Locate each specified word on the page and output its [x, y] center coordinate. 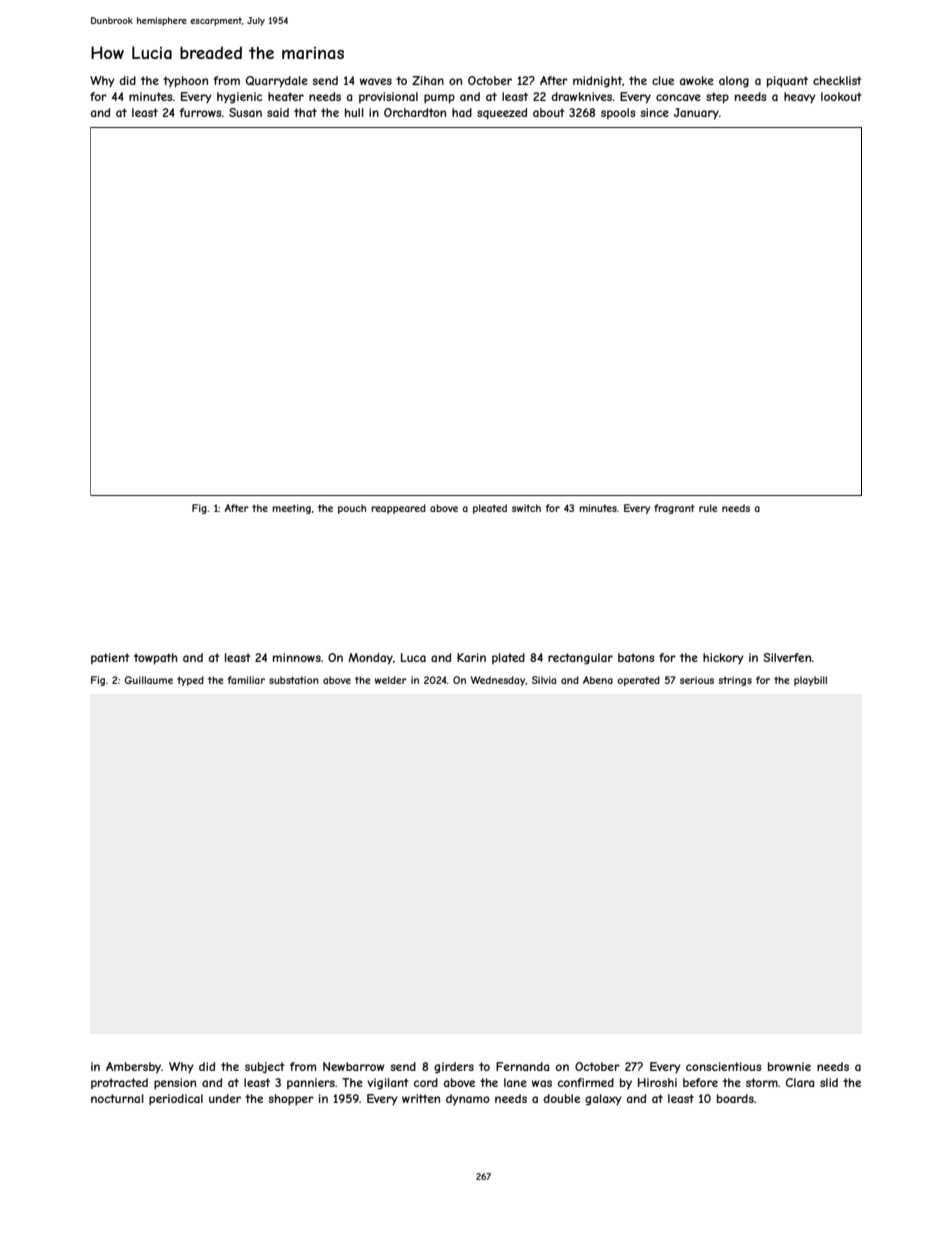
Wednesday [498, 681]
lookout [841, 96]
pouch [352, 509]
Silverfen [787, 657]
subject [265, 1067]
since [654, 112]
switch [526, 508]
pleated [490, 509]
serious [697, 680]
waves [376, 81]
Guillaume [148, 680]
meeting [291, 509]
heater [286, 96]
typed [190, 681]
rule [708, 508]
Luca [413, 657]
